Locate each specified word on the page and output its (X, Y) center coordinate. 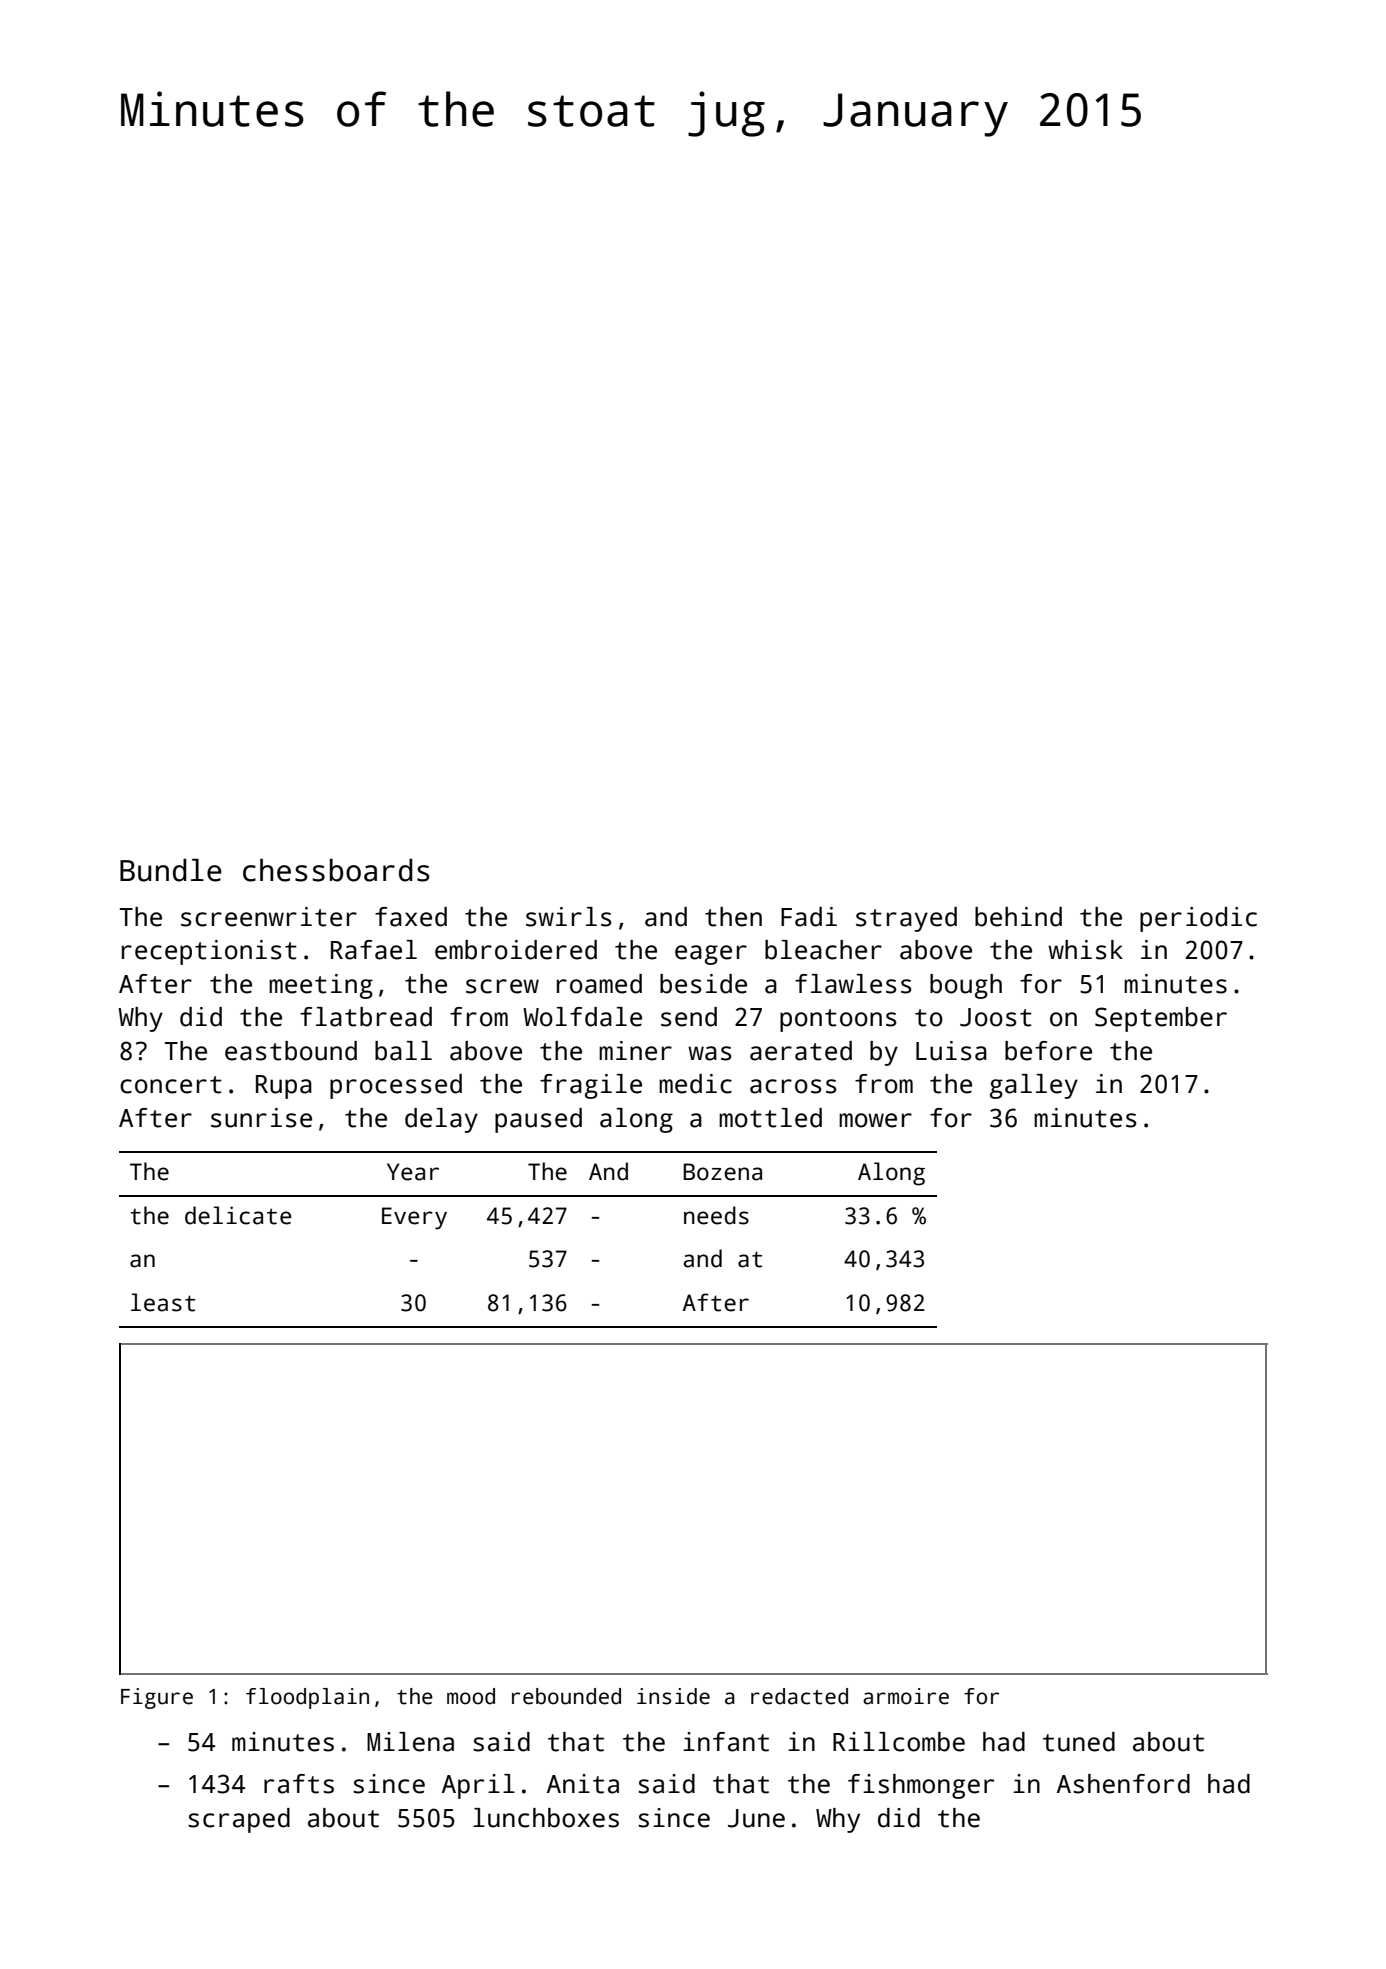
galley (1034, 1086)
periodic (1198, 919)
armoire (906, 1696)
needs (716, 1215)
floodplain (307, 1698)
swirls (569, 917)
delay (441, 1120)
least (163, 1302)
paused (538, 1120)
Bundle (171, 870)
